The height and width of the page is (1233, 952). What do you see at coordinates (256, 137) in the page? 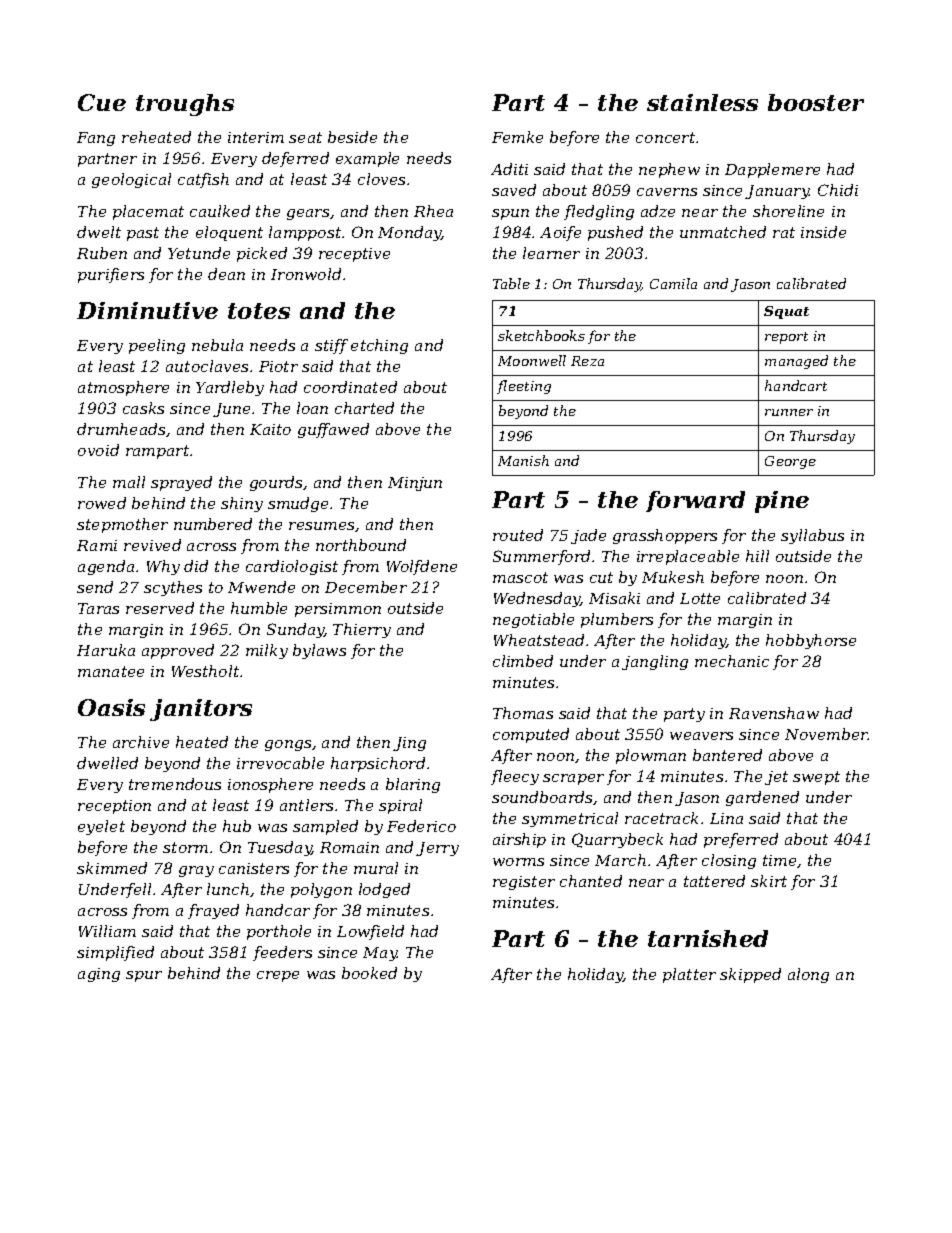
I see `interim` at bounding box center [256, 137].
